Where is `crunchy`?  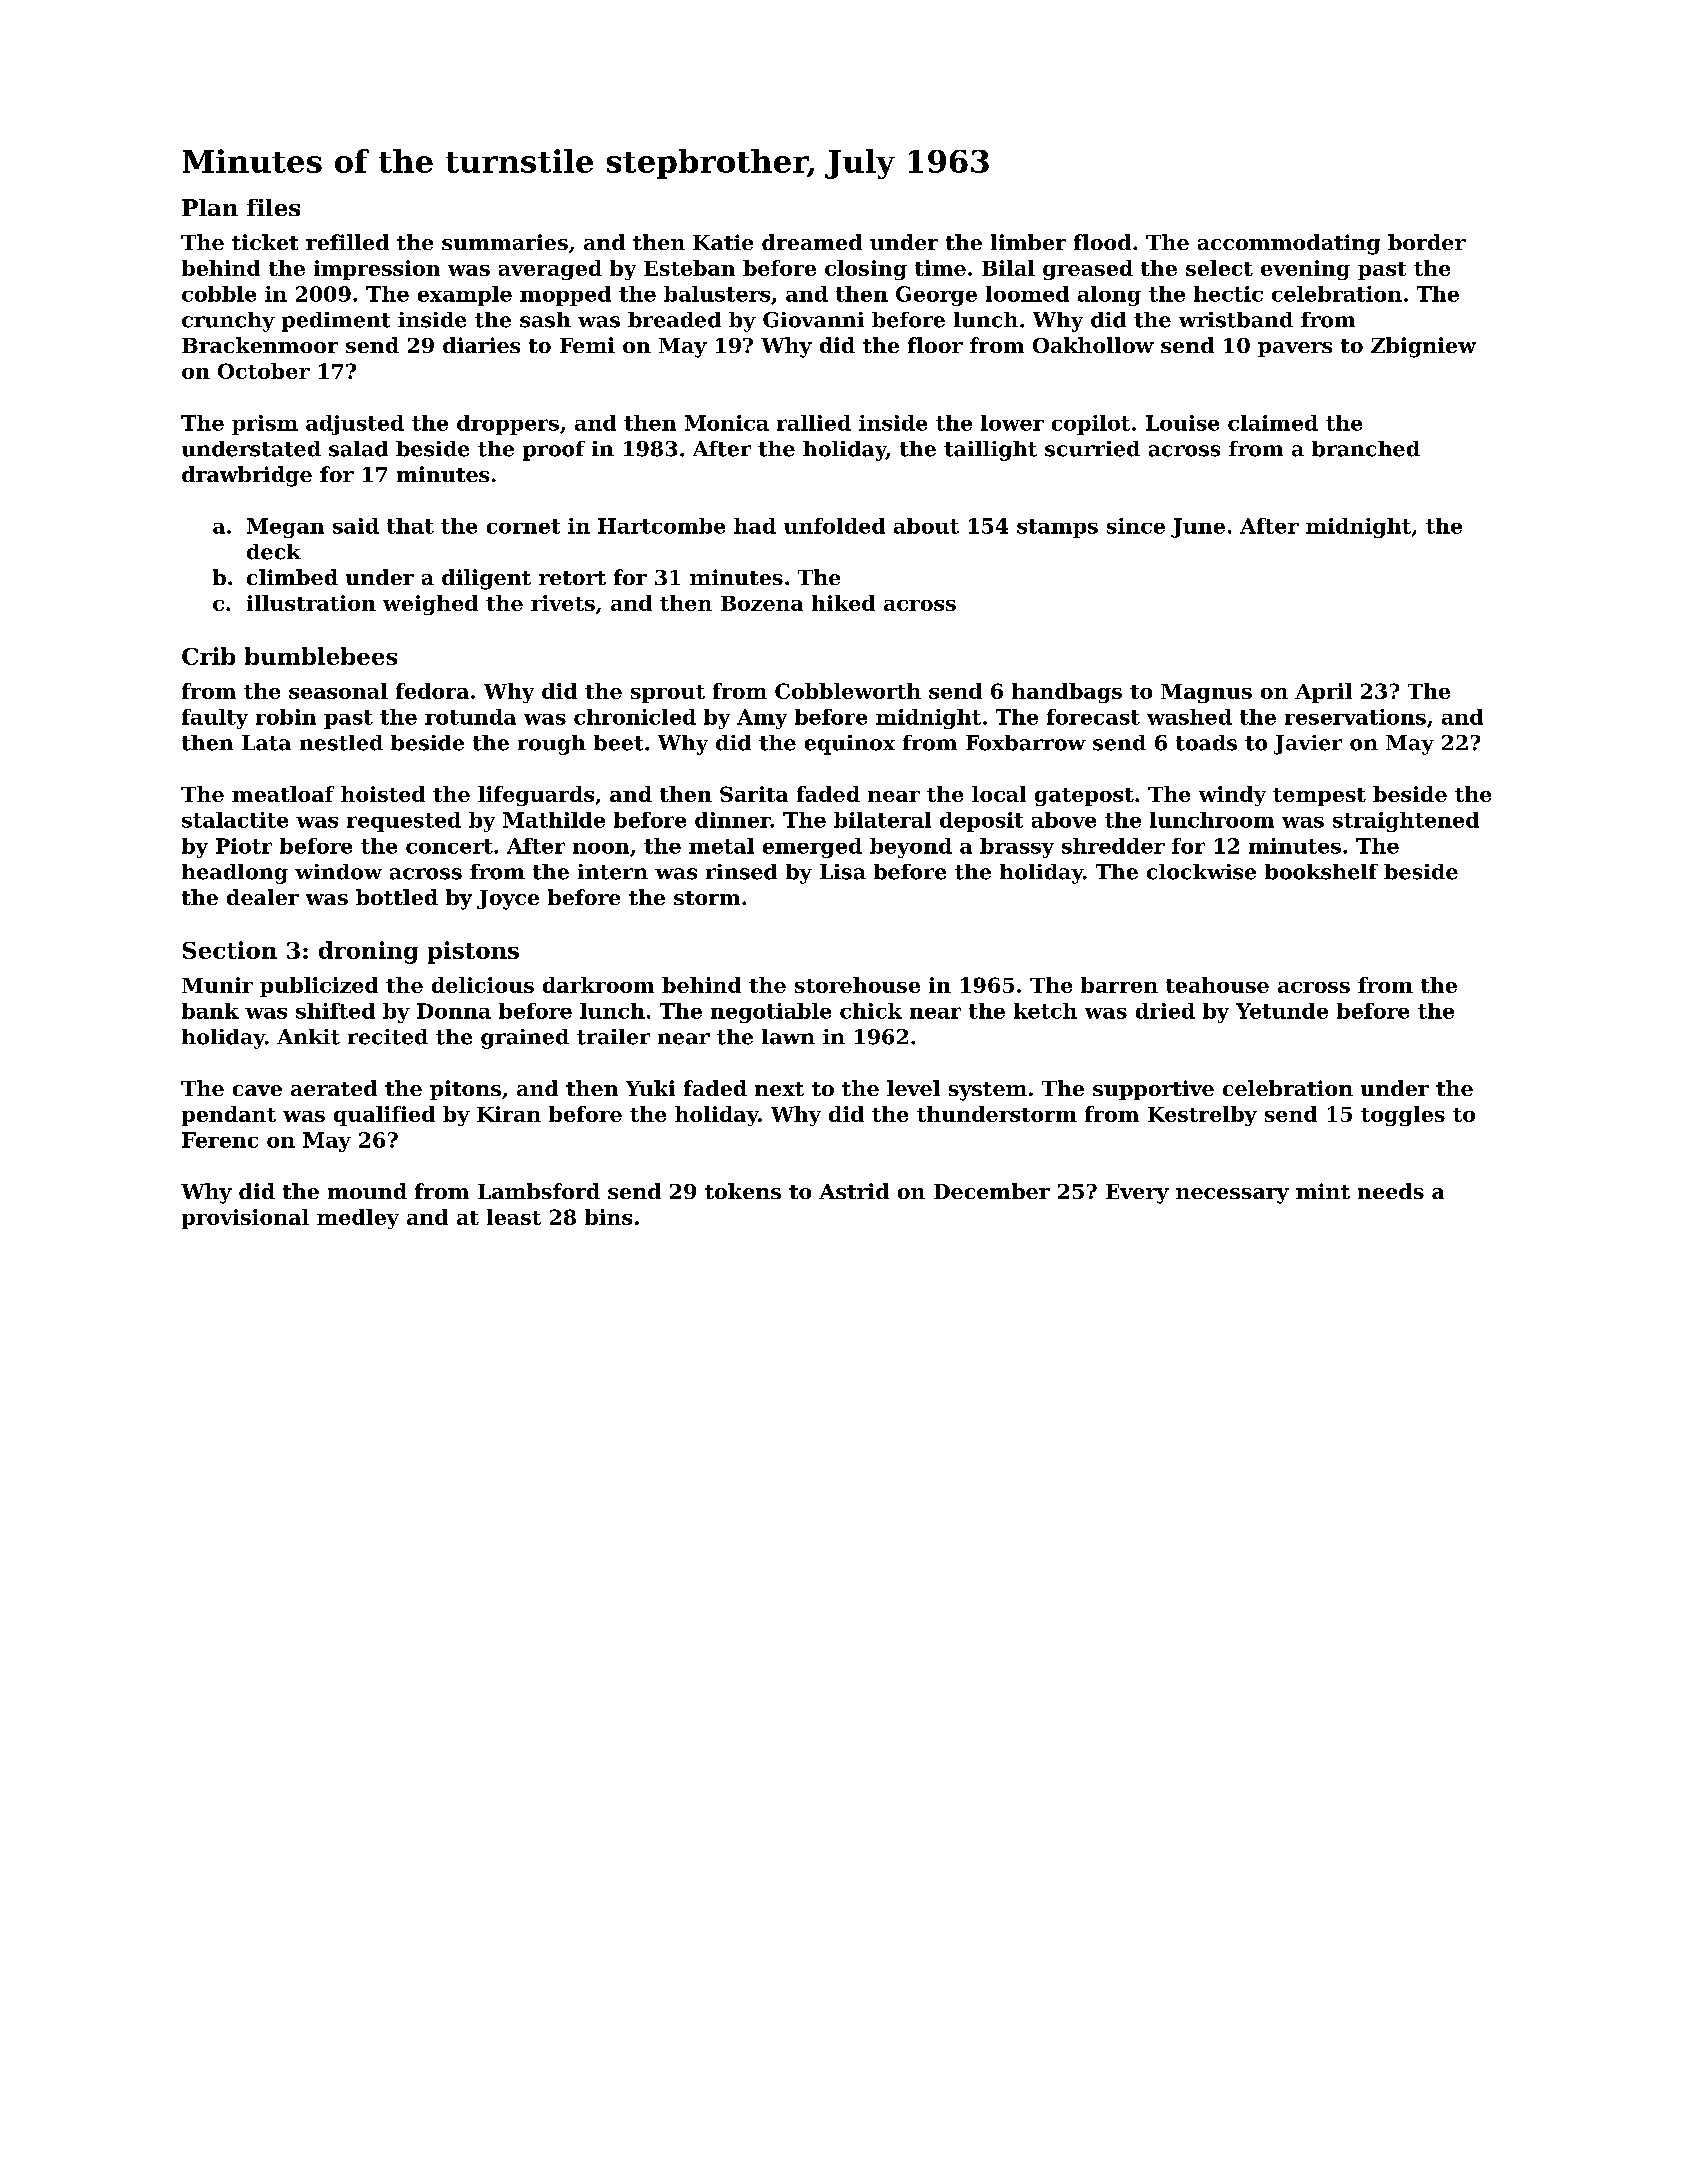
crunchy is located at coordinates (228, 322).
